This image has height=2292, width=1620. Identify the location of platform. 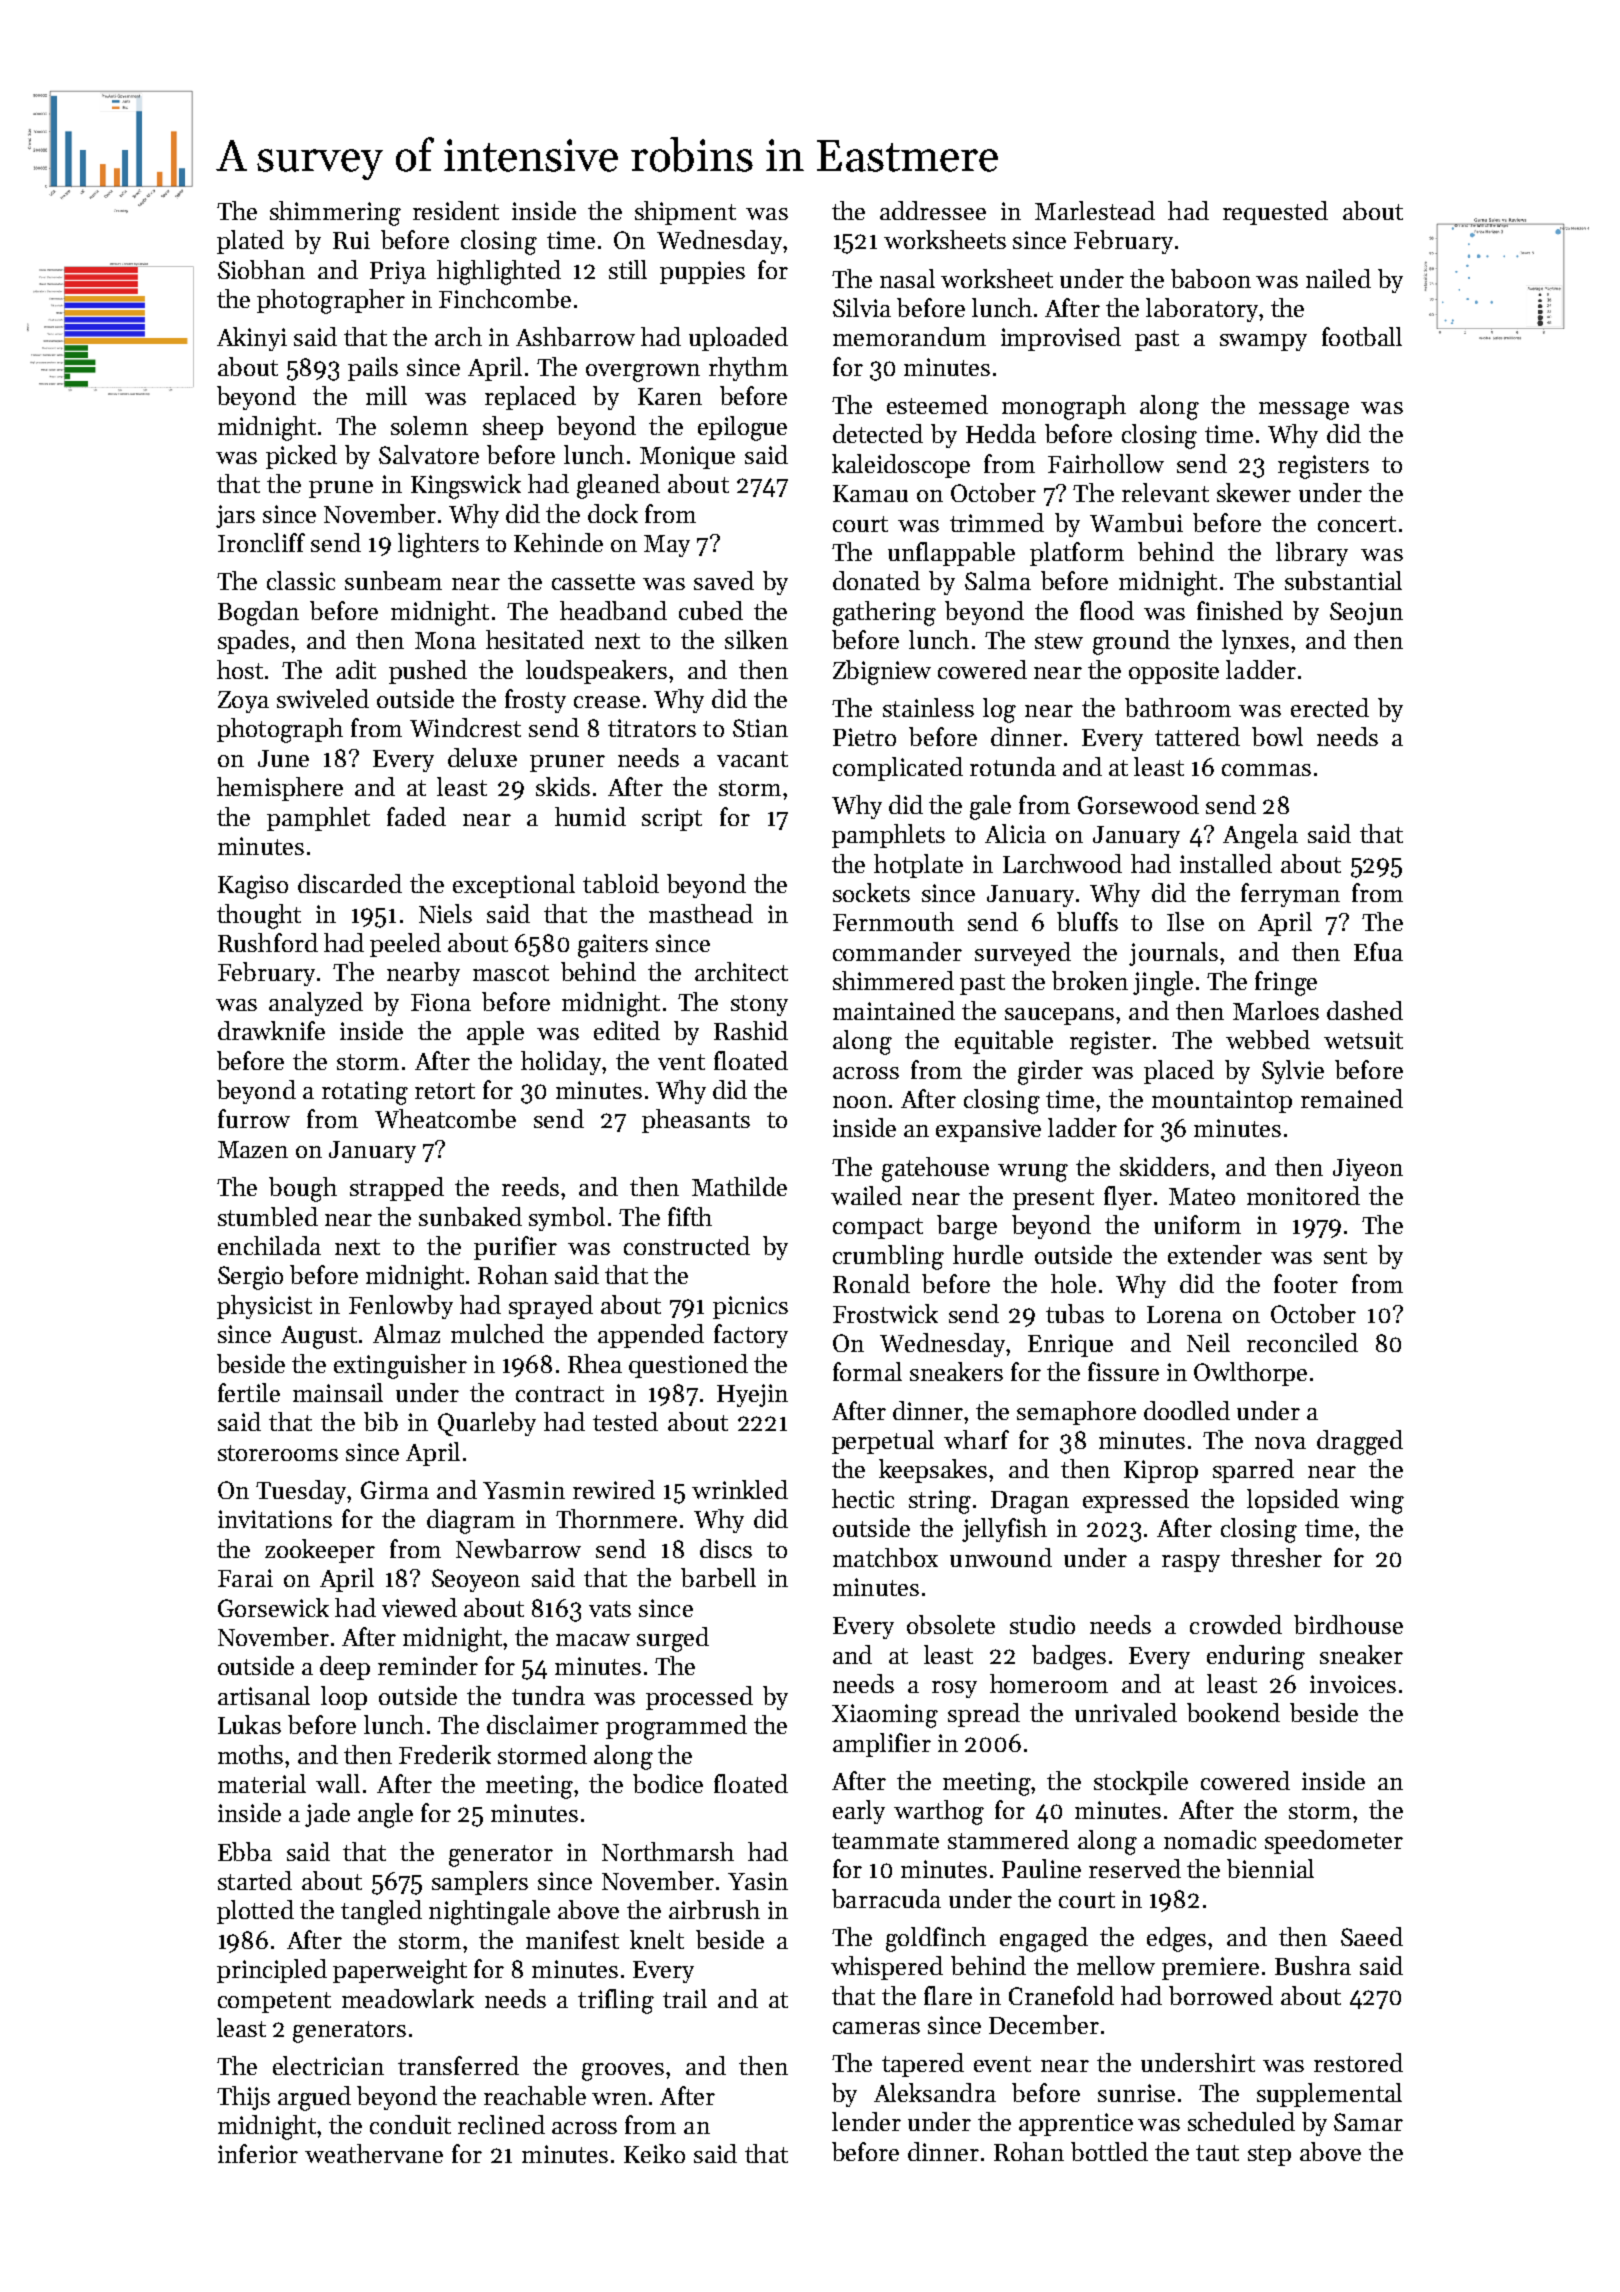
(1077, 554).
